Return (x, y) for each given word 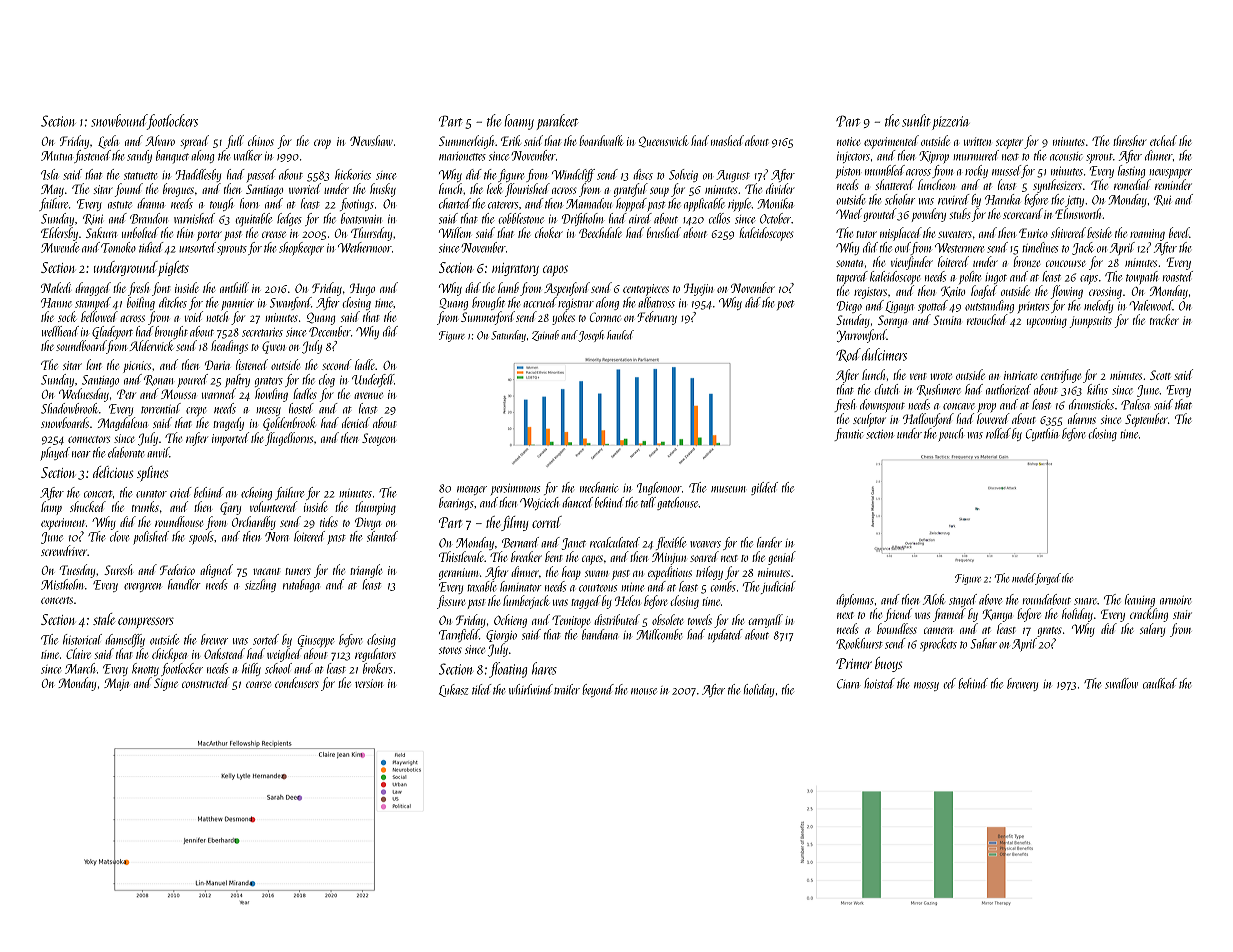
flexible (671, 543)
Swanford (290, 303)
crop (322, 144)
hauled (620, 335)
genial (782, 558)
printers (1033, 307)
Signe (166, 684)
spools (201, 537)
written (977, 141)
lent (94, 364)
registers (870, 293)
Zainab (545, 335)
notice (848, 141)
